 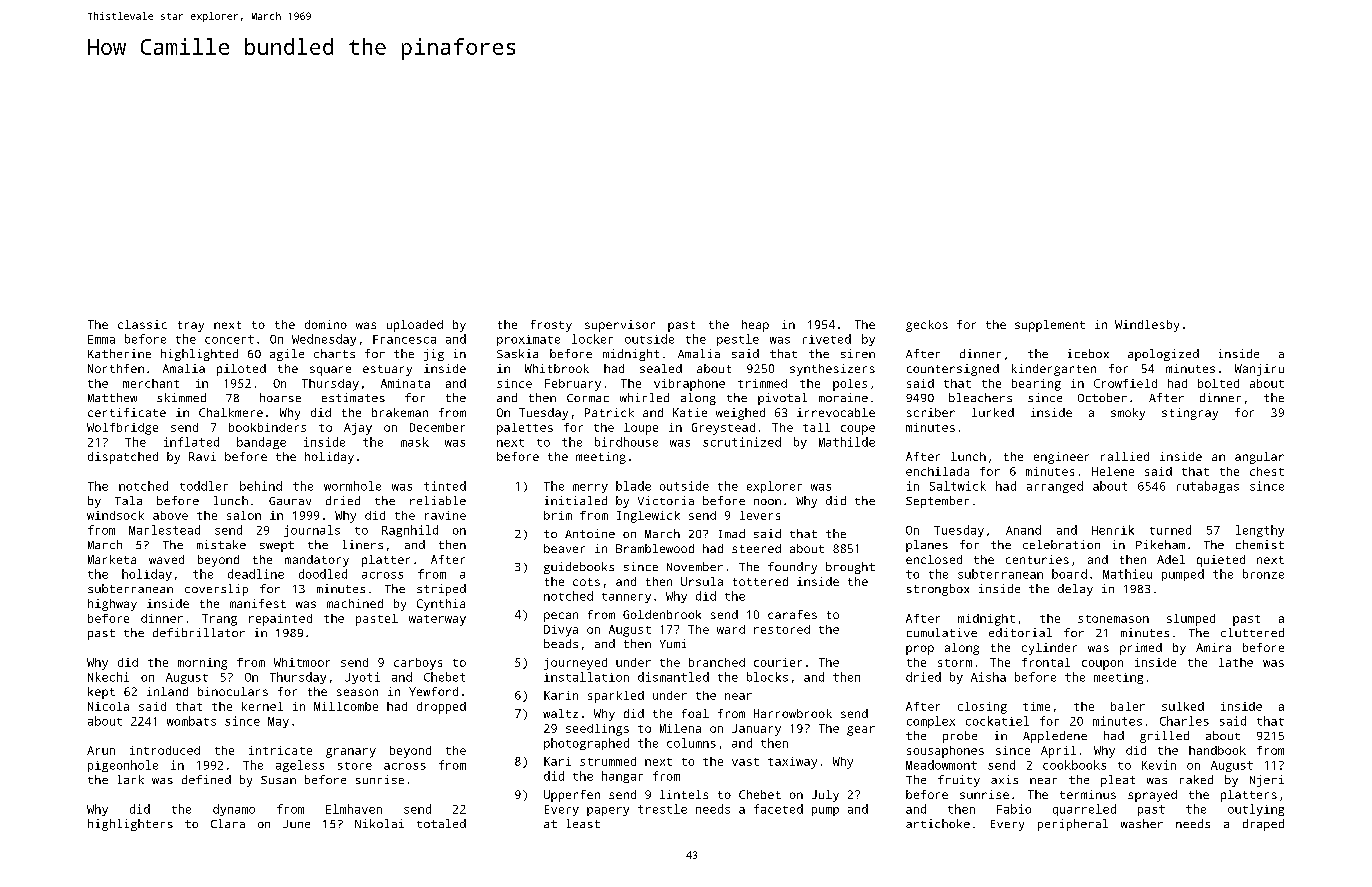 I want to click on courier, so click(x=778, y=662).
